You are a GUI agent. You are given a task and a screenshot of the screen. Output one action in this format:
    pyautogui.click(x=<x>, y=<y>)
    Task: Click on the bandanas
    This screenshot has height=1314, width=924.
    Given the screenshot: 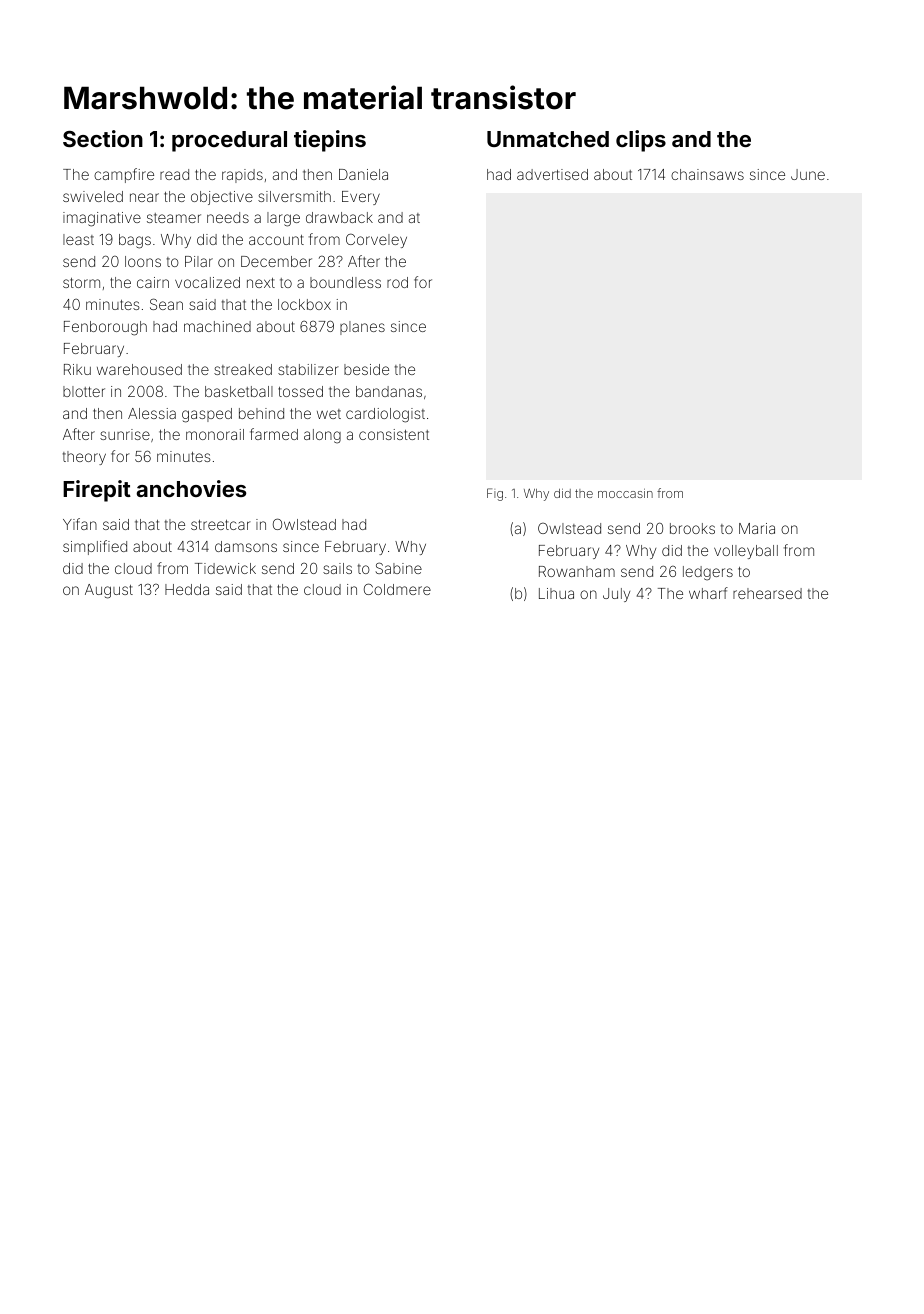 What is the action you would take?
    pyautogui.click(x=389, y=391)
